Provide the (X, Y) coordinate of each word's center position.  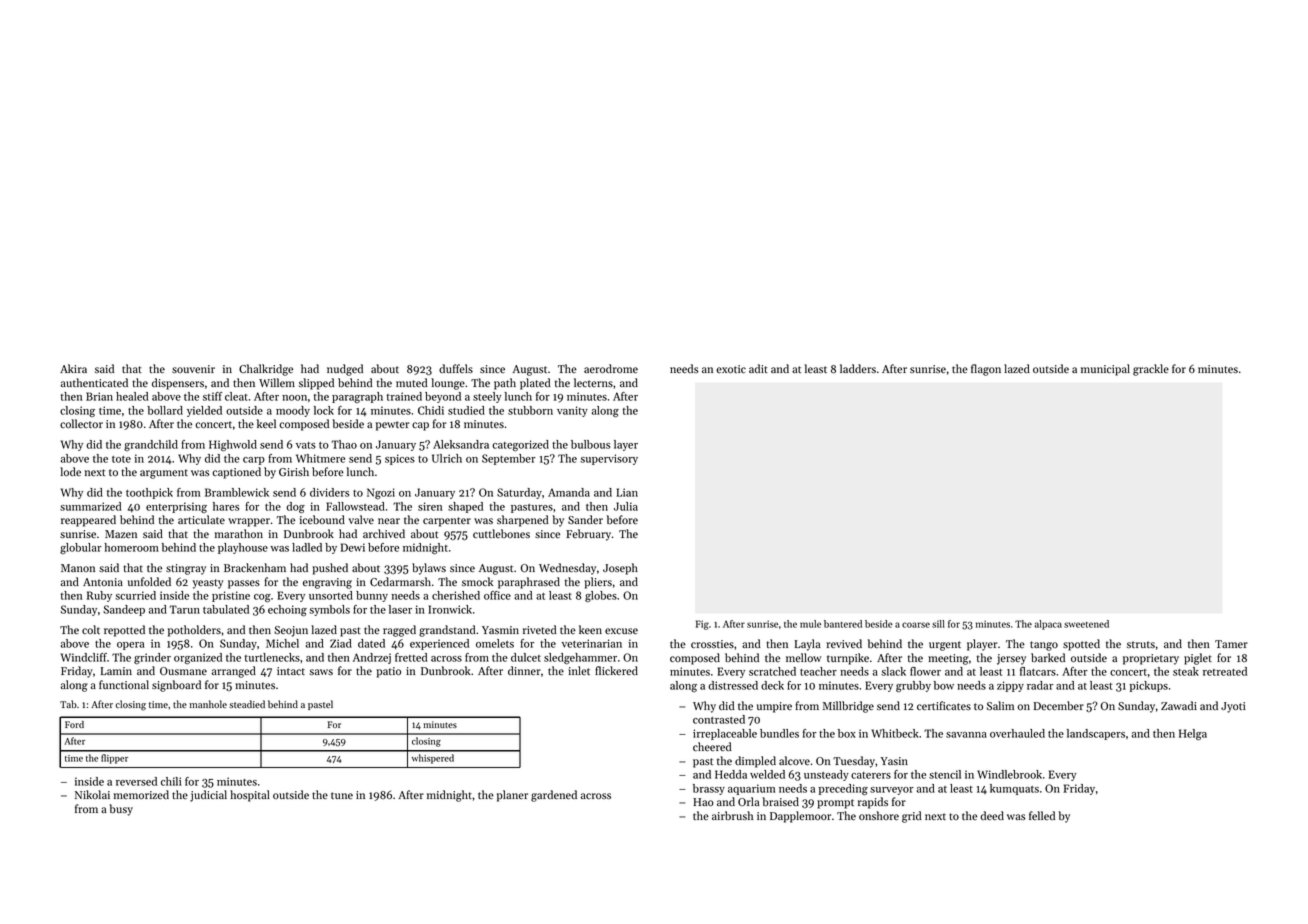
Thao (344, 444)
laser (400, 609)
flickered (616, 670)
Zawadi (1179, 705)
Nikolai (92, 794)
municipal (1105, 370)
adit (758, 368)
